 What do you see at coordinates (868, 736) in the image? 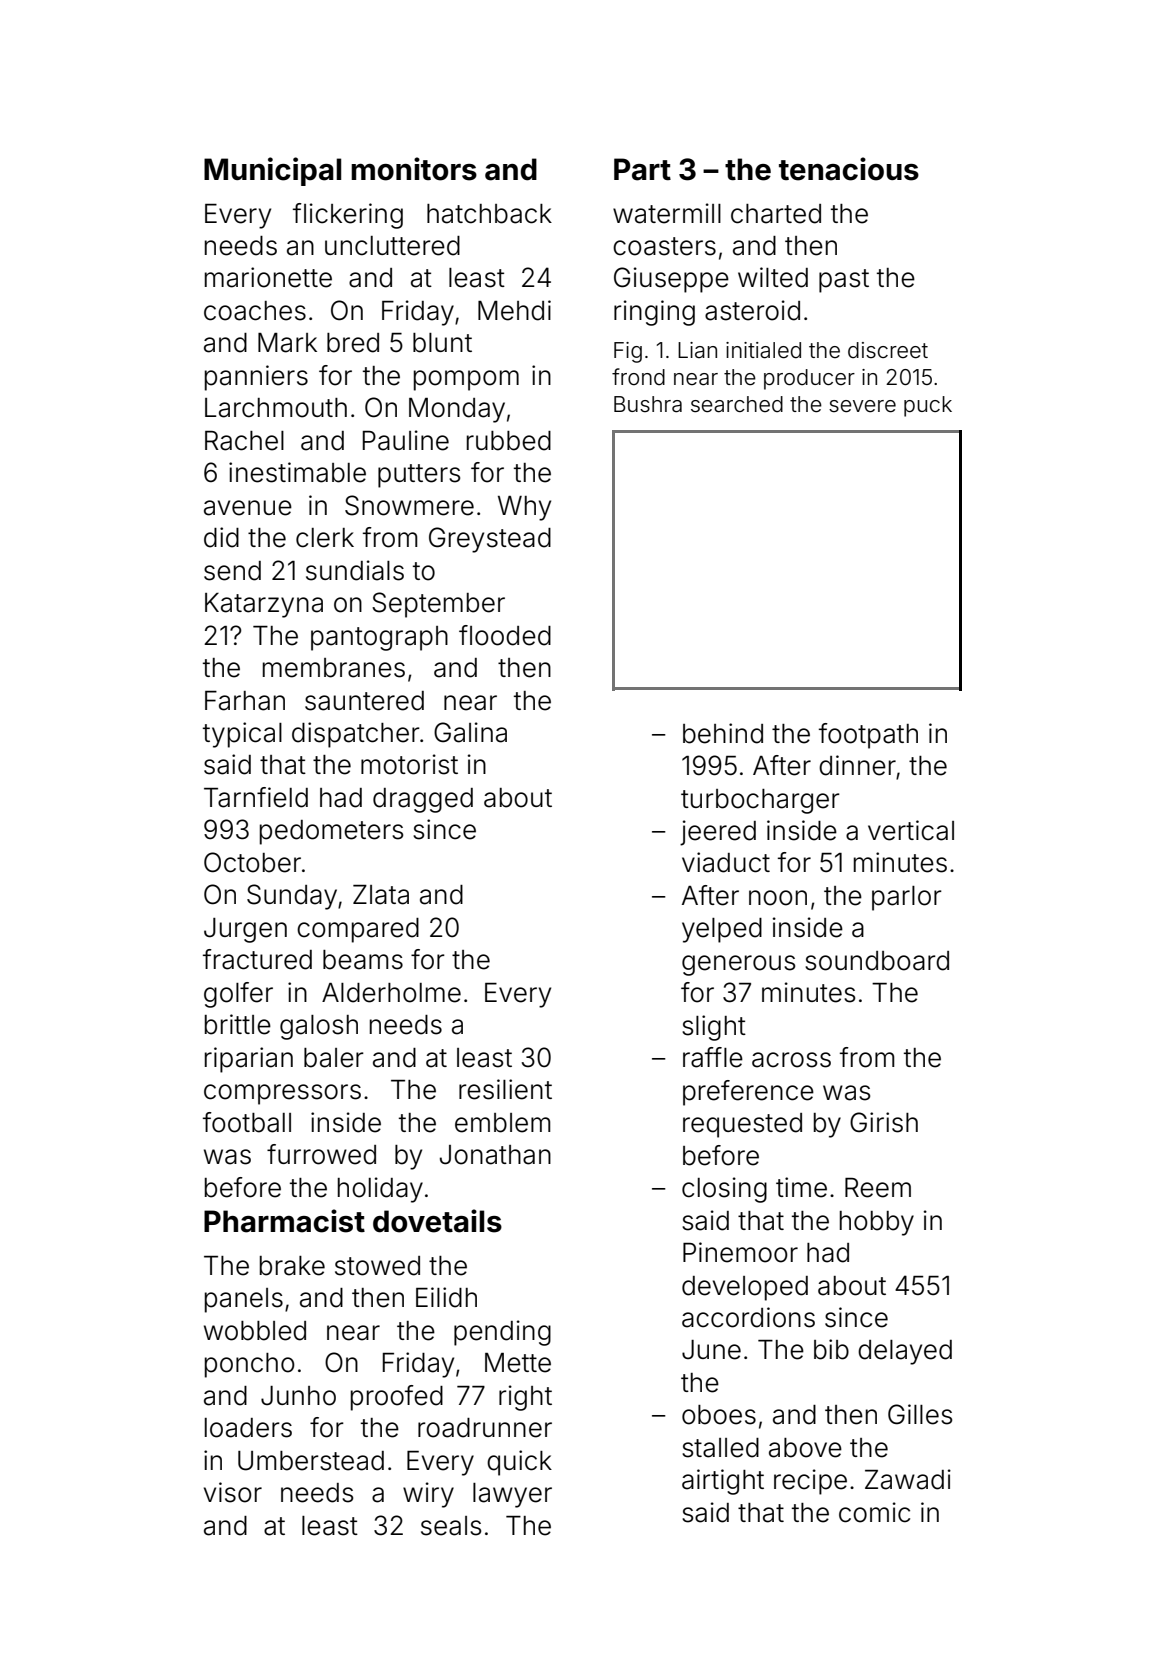
I see `footpath` at bounding box center [868, 736].
